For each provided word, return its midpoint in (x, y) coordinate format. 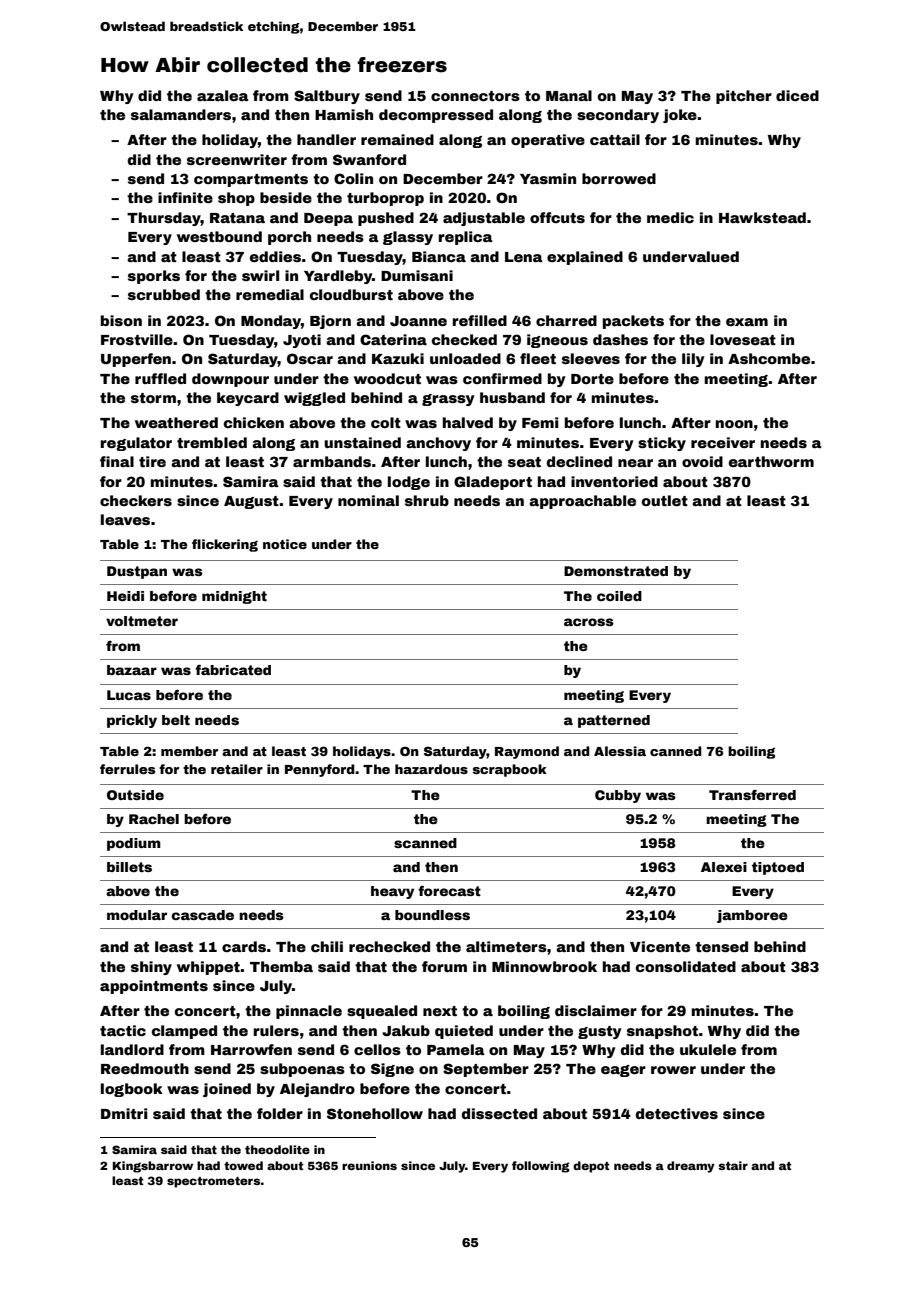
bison (121, 320)
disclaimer (596, 1010)
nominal (368, 500)
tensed (721, 946)
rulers (276, 1030)
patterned (614, 721)
